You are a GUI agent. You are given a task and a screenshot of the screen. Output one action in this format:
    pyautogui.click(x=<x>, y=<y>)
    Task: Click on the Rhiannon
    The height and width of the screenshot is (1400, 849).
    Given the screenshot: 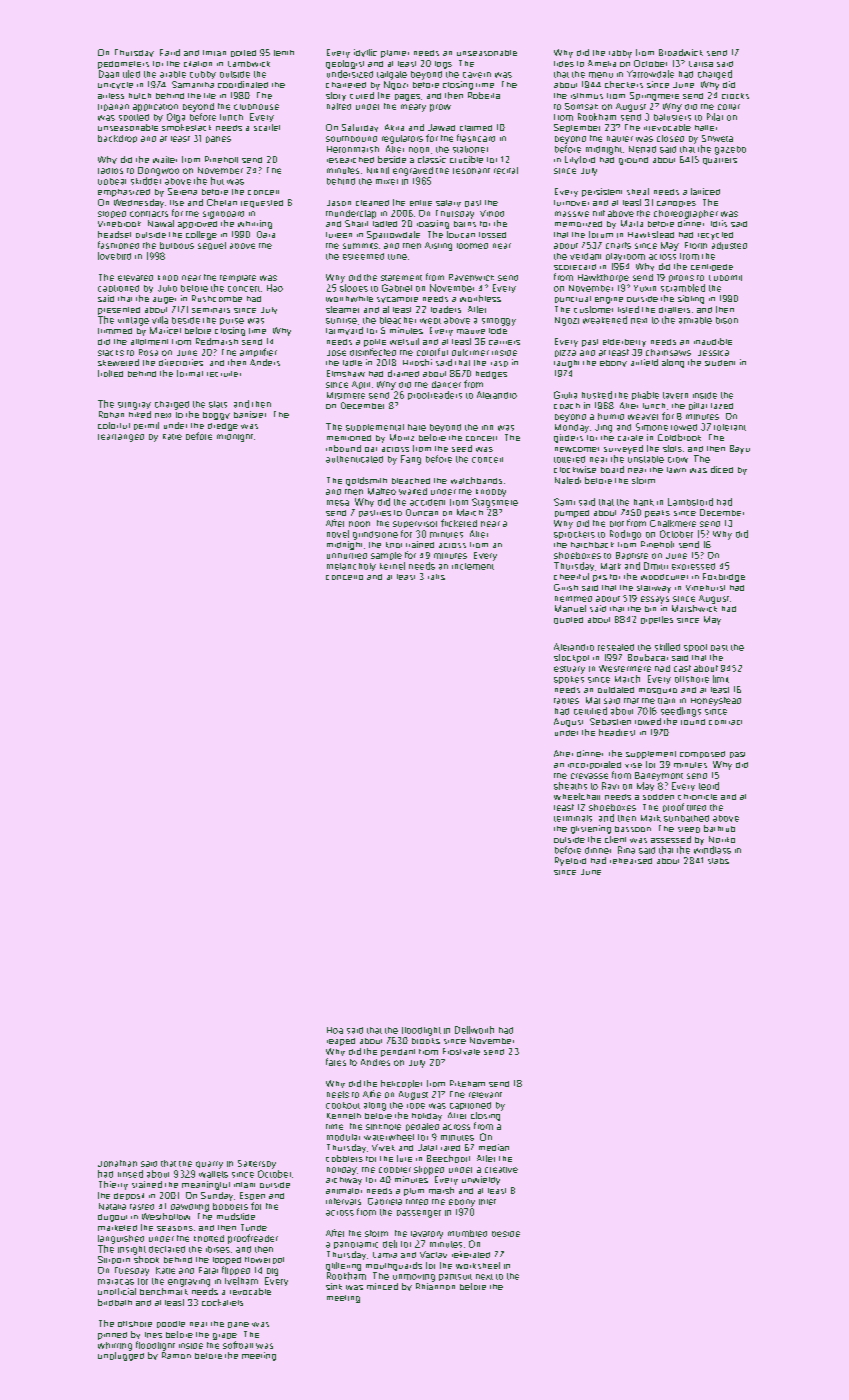 What is the action you would take?
    pyautogui.click(x=435, y=1286)
